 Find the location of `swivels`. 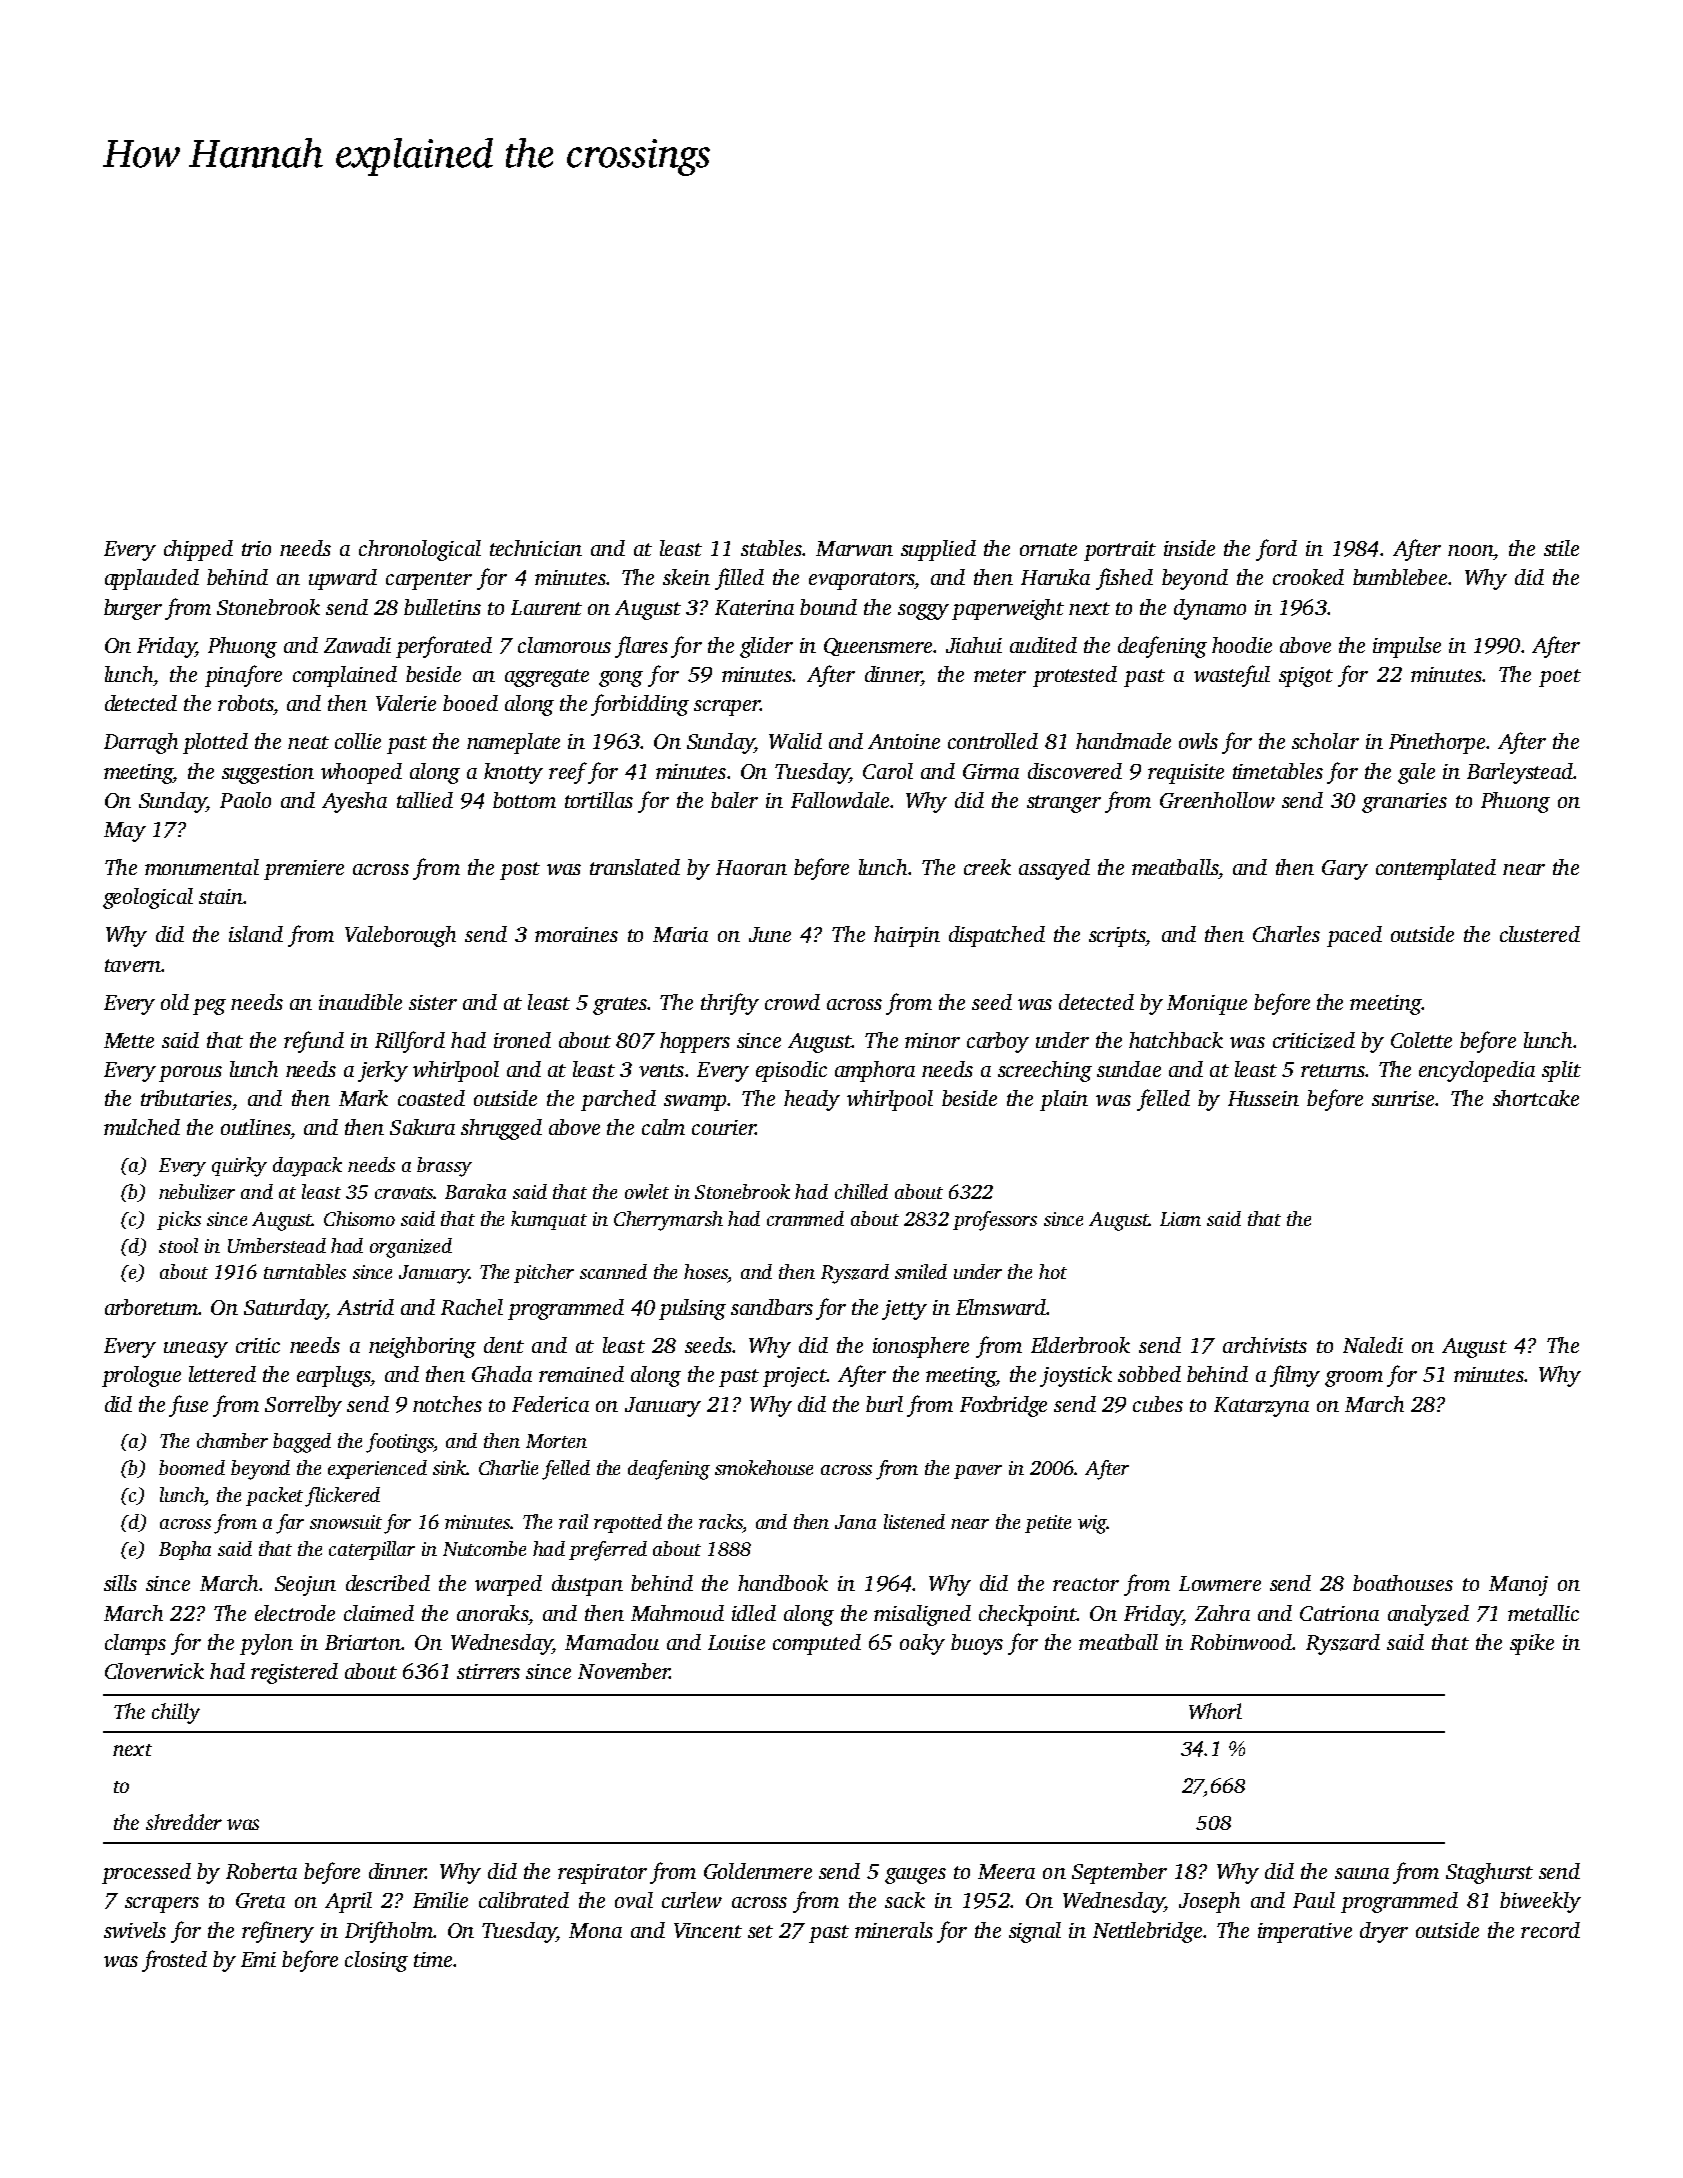

swivels is located at coordinates (135, 1930).
